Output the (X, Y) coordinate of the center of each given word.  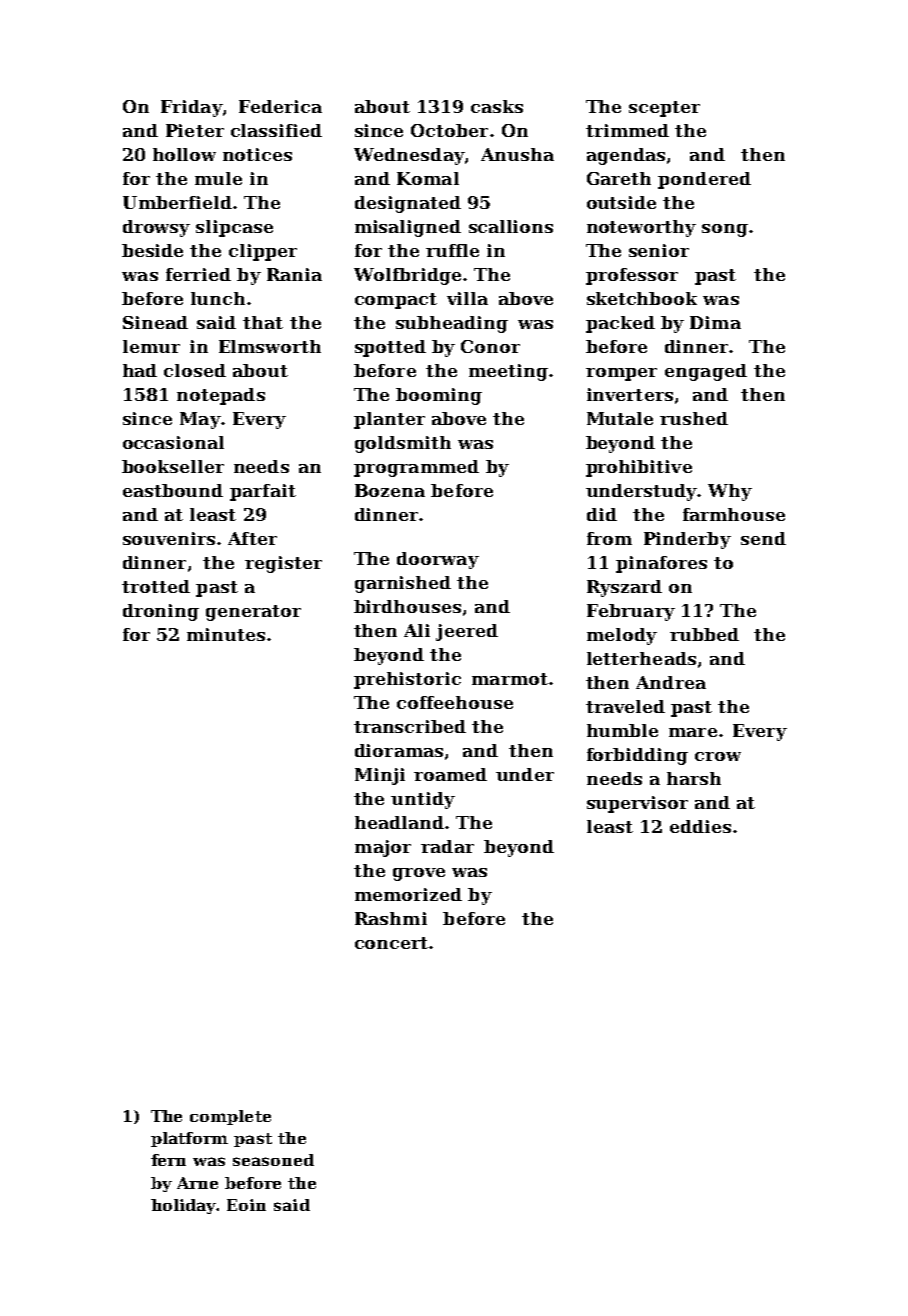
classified (276, 130)
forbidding (637, 756)
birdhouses (407, 606)
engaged (706, 372)
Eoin (246, 1205)
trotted (156, 586)
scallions (511, 226)
